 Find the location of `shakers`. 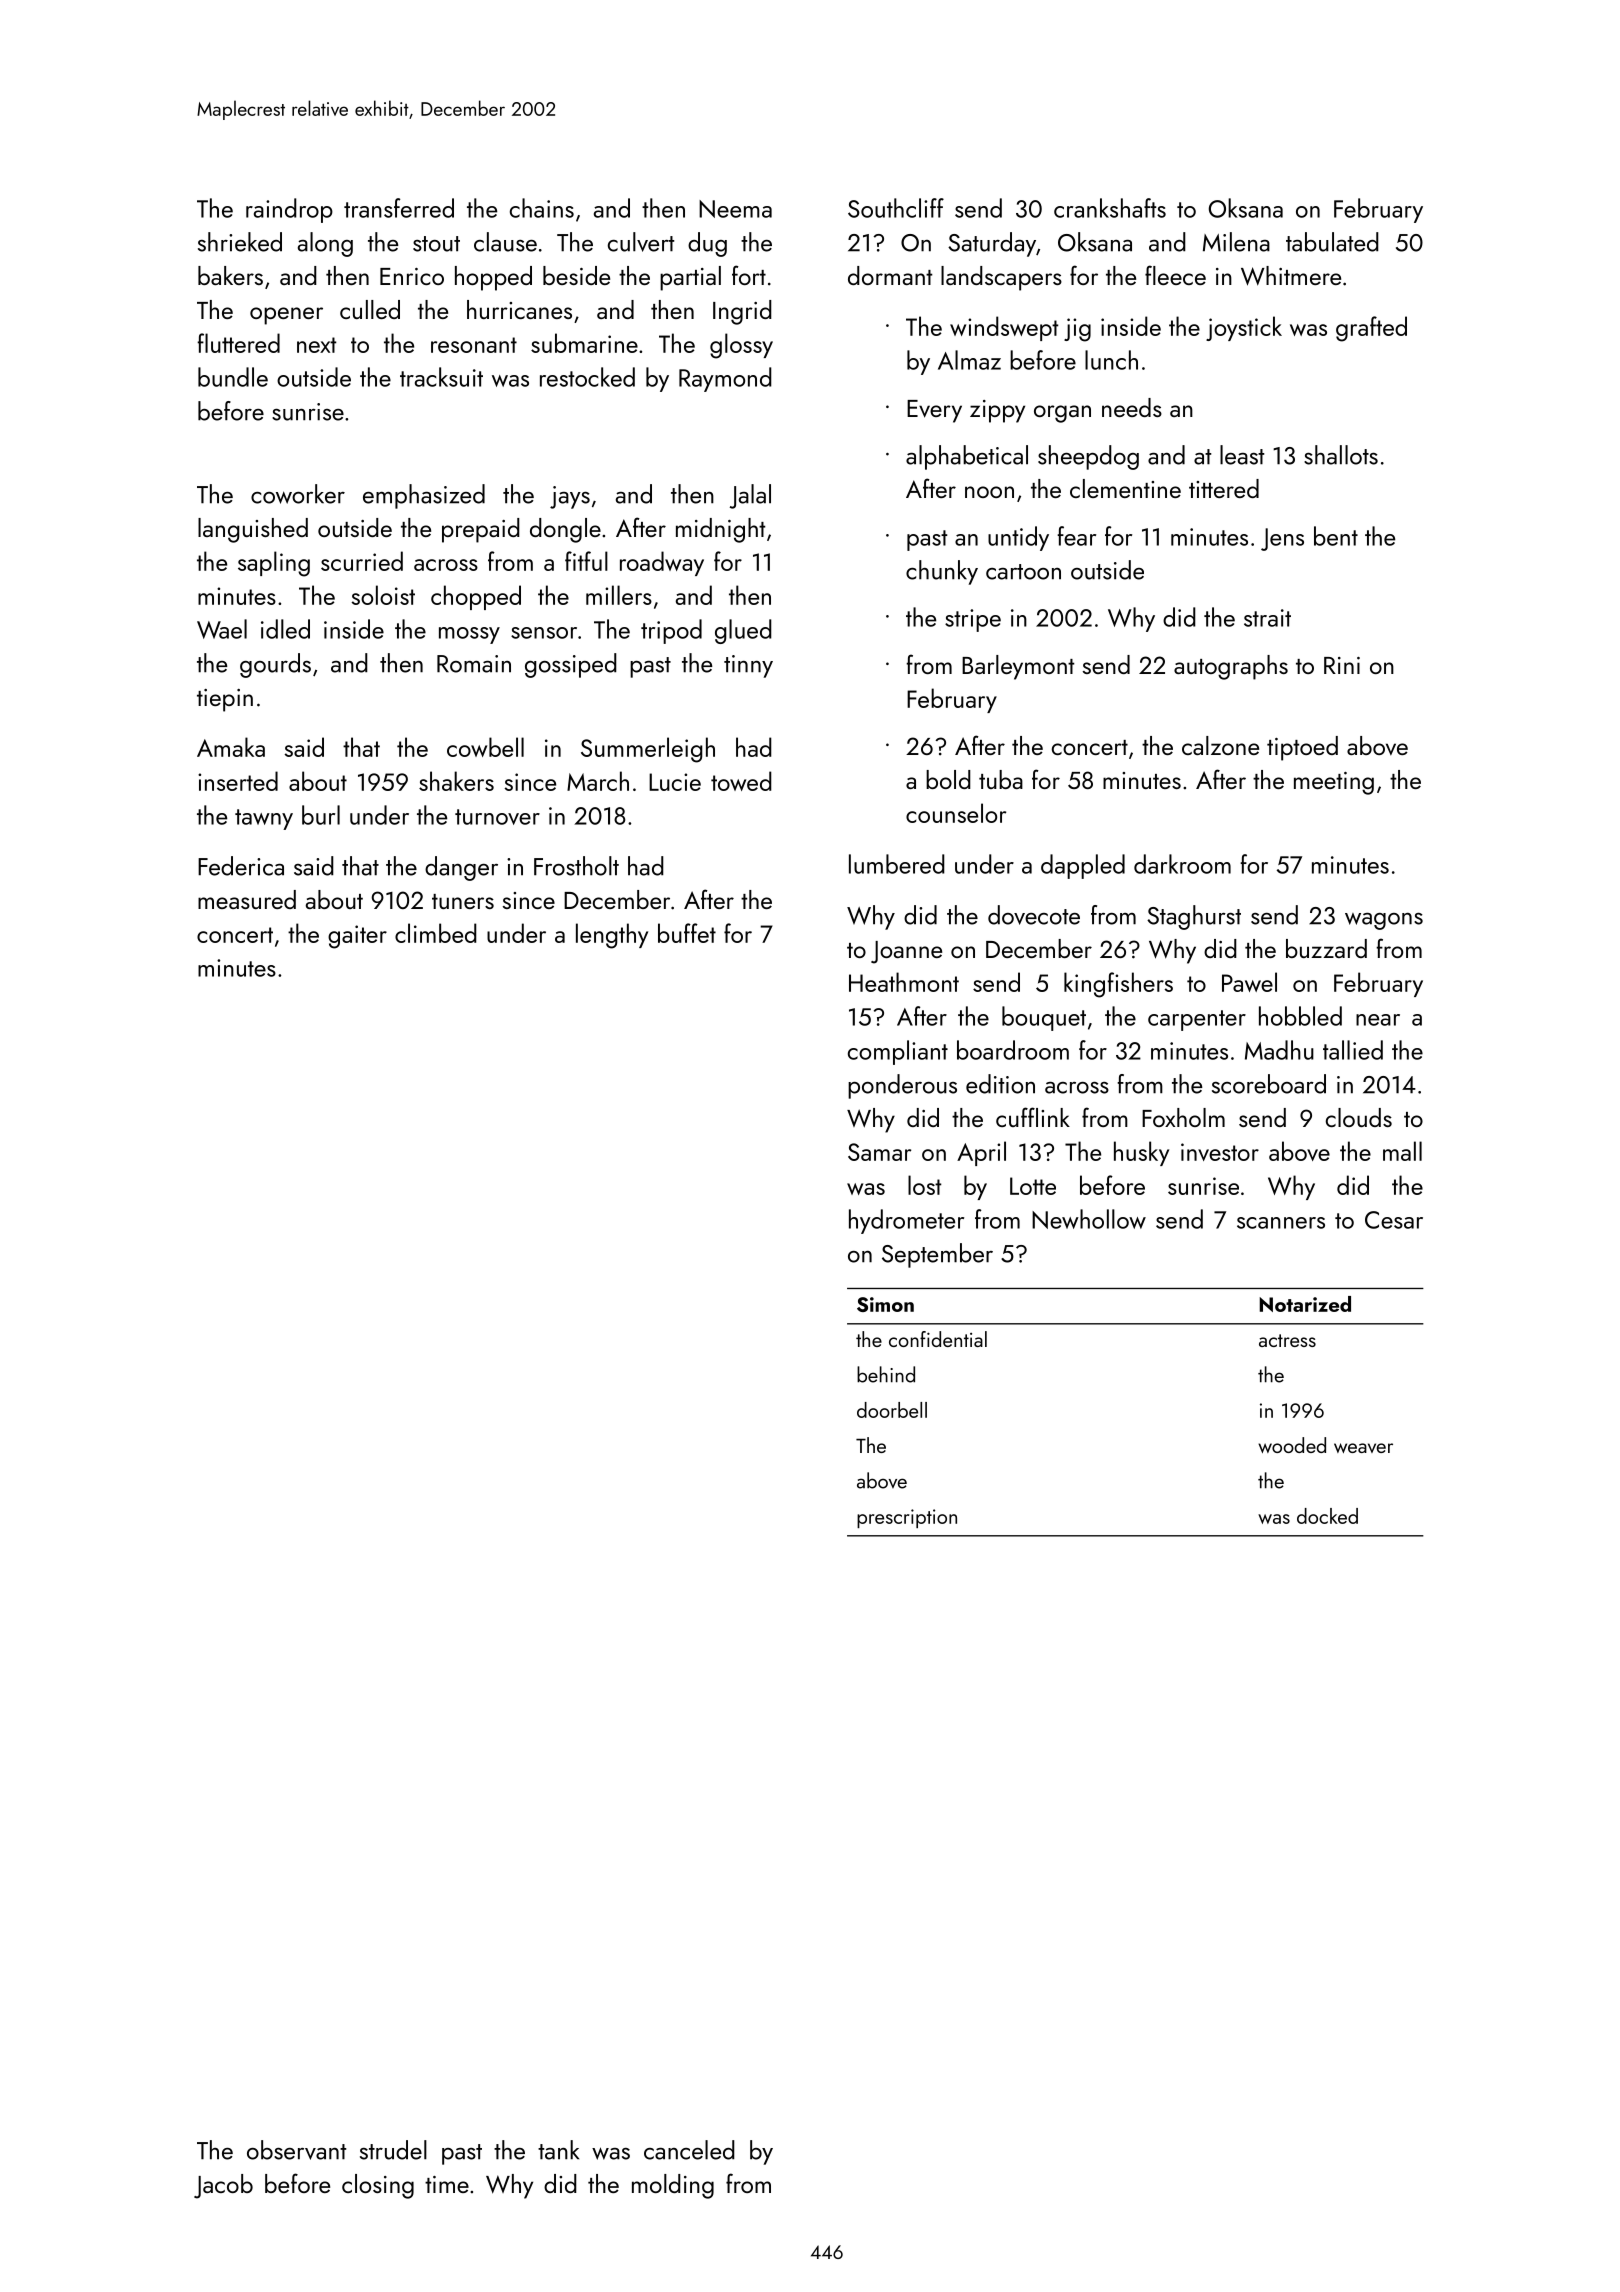

shakers is located at coordinates (456, 781).
